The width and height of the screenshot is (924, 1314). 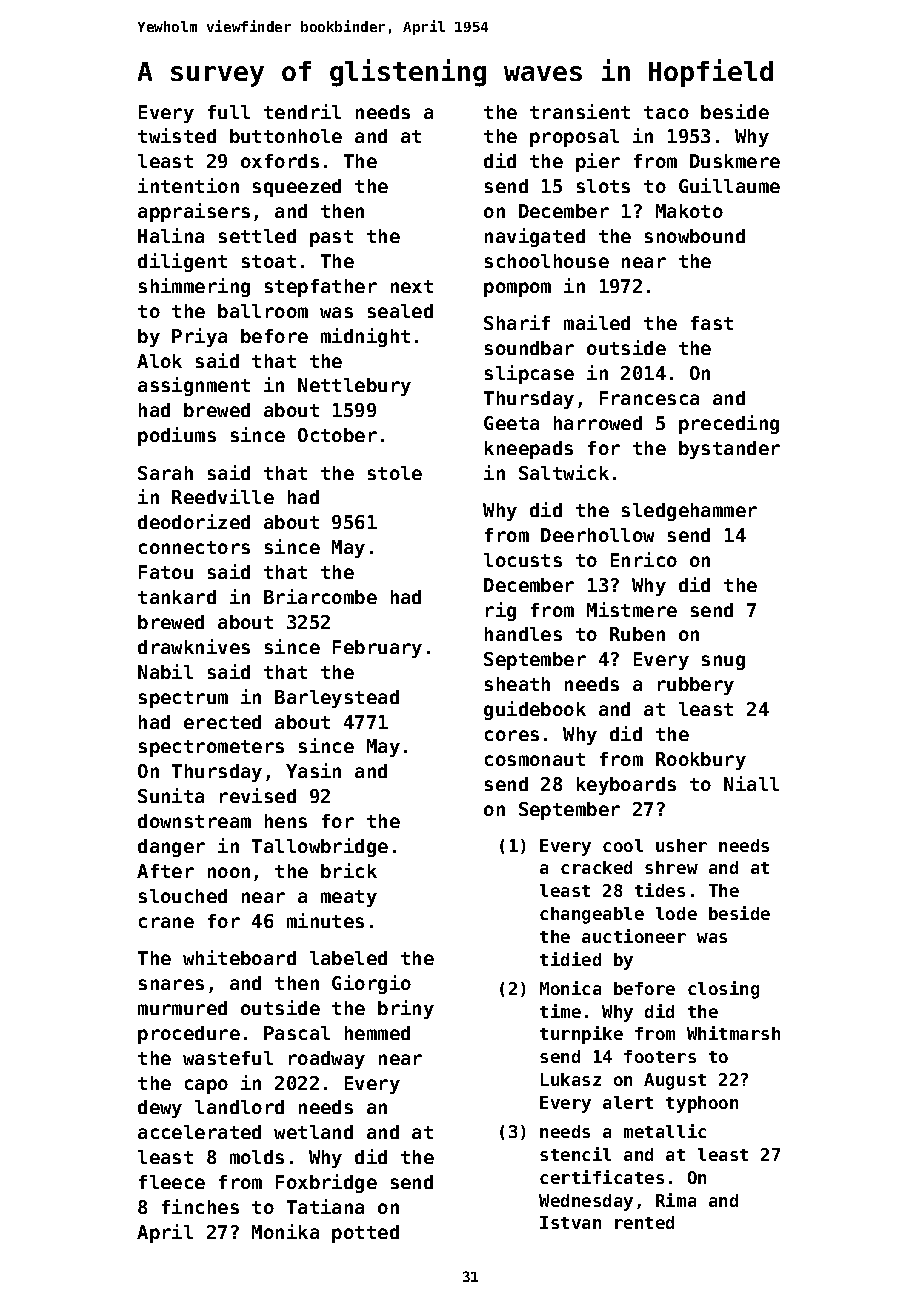 I want to click on Rookbury, so click(x=701, y=761).
